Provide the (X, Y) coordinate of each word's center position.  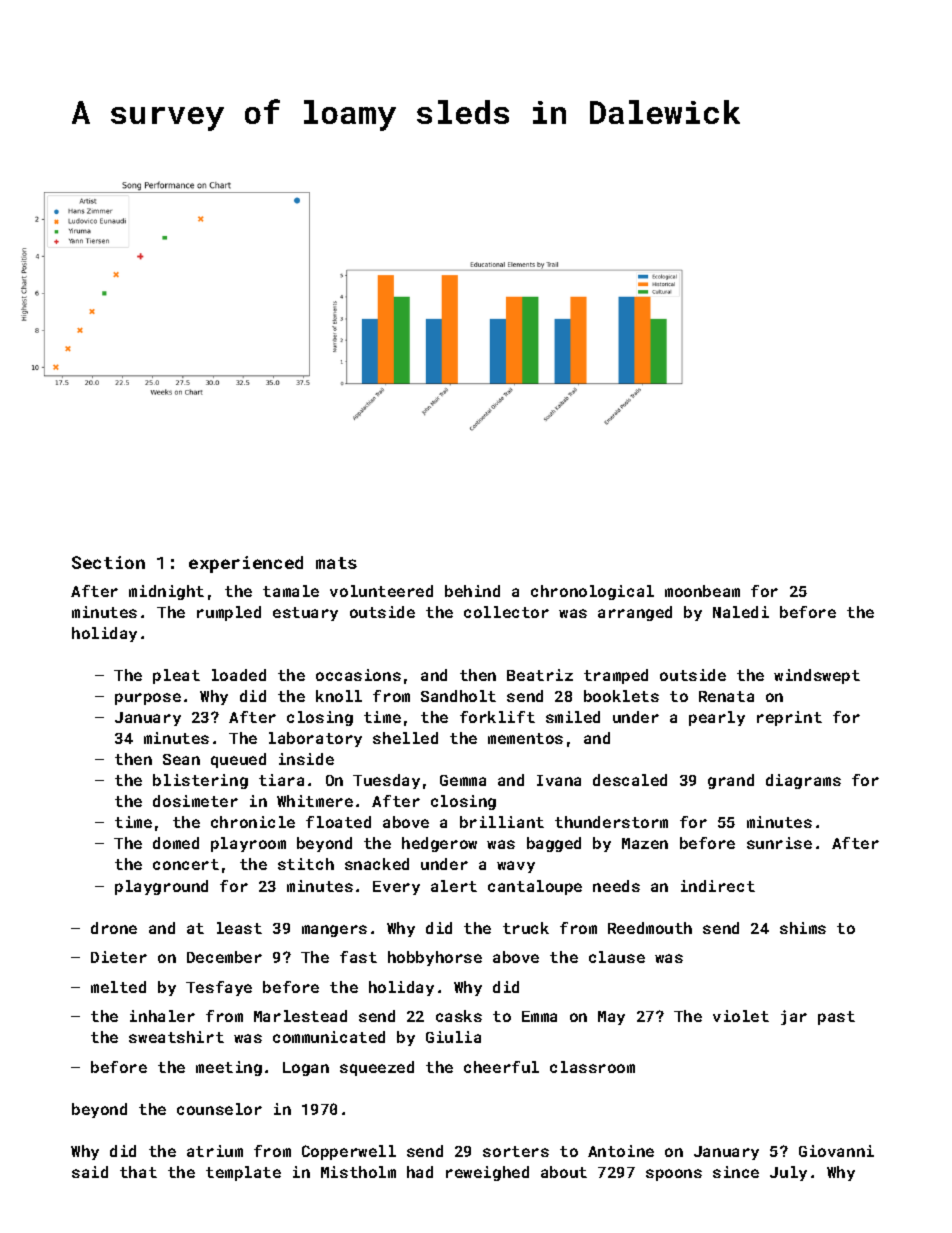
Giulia (453, 1037)
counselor (219, 1109)
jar (794, 1017)
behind (472, 591)
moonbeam (702, 591)
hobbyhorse (435, 958)
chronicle (253, 822)
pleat (176, 676)
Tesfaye (219, 988)
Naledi (741, 612)
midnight (166, 592)
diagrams (803, 781)
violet (741, 1016)
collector (506, 612)
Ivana (559, 780)
